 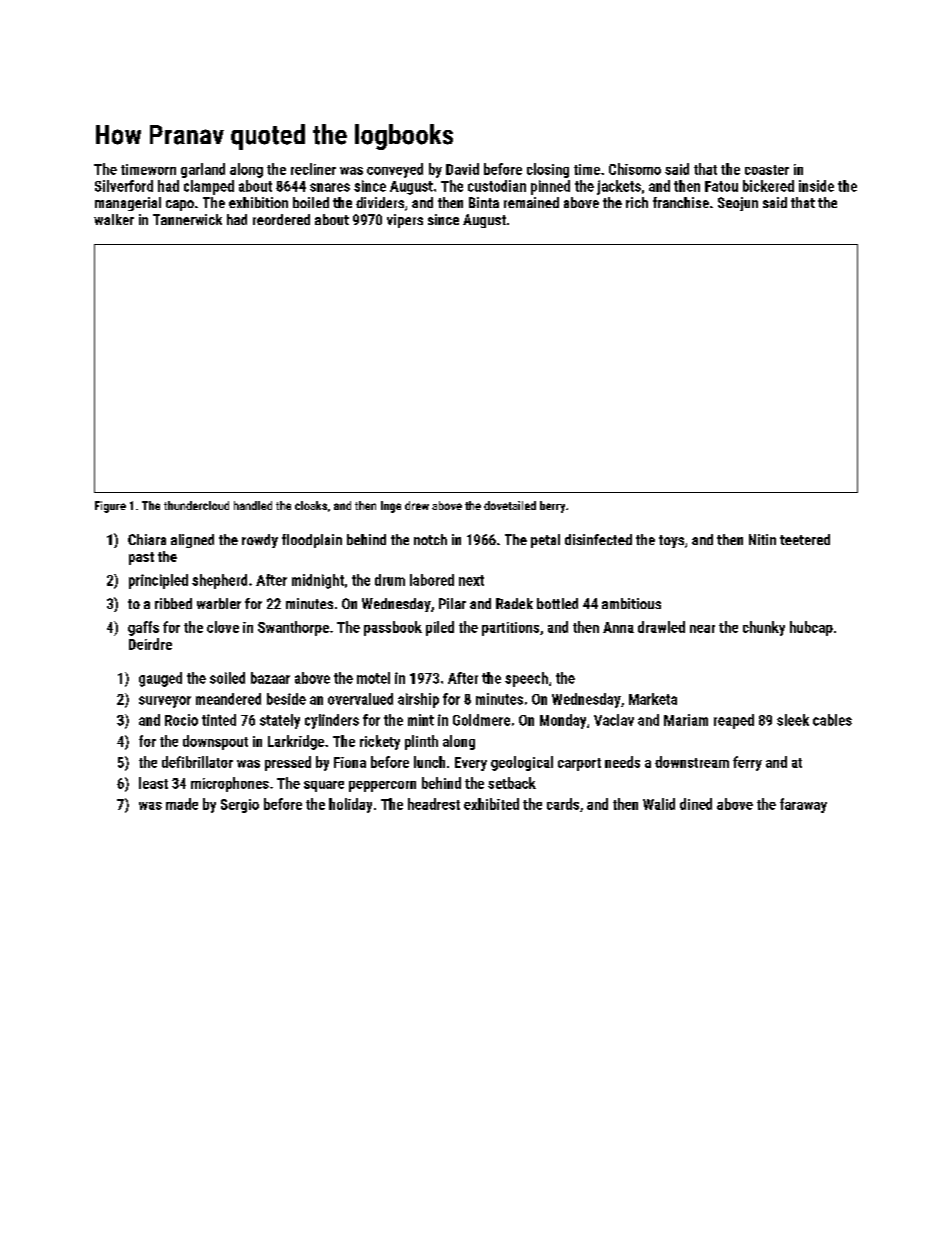 I want to click on remained, so click(x=531, y=202).
